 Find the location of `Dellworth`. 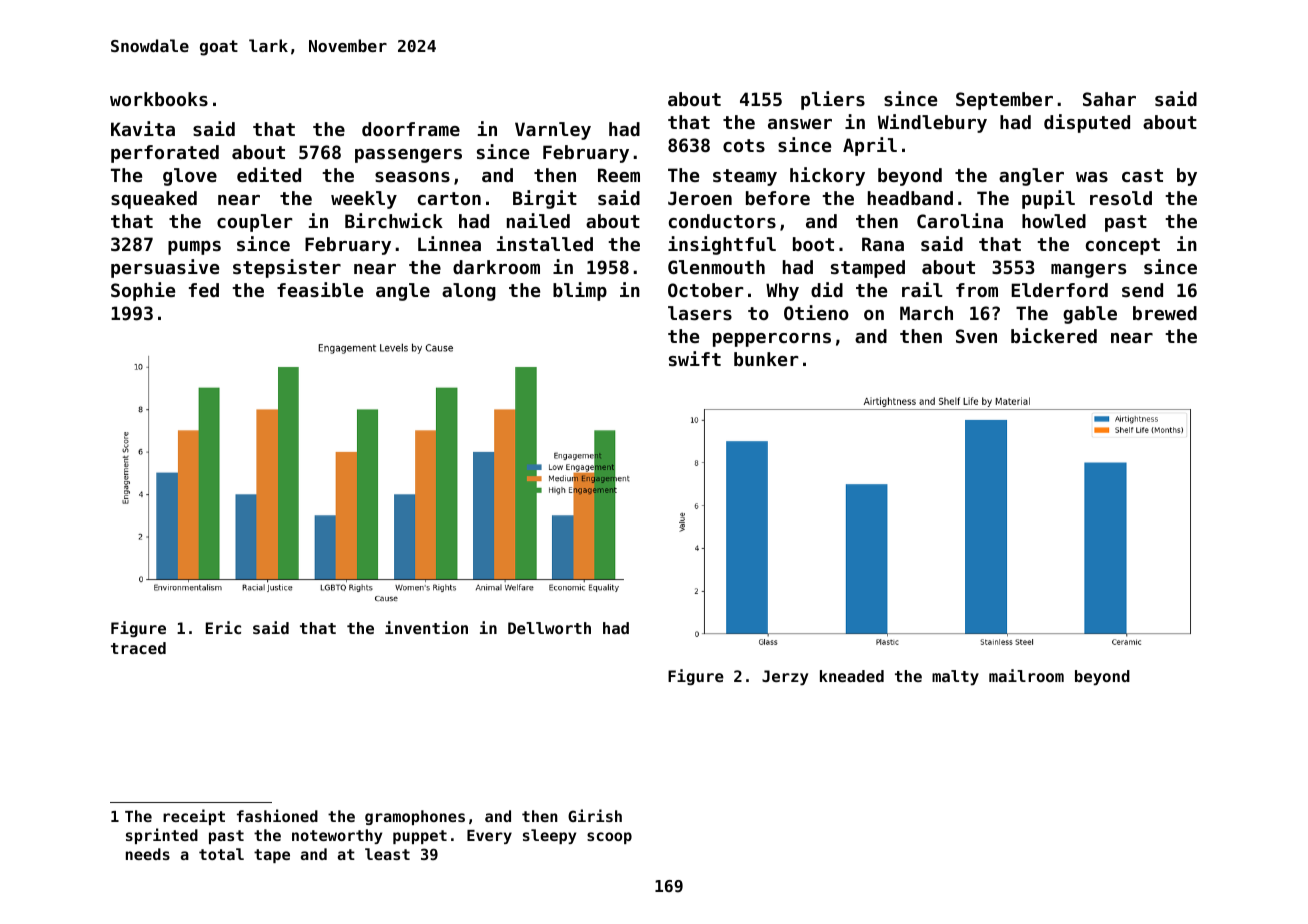

Dellworth is located at coordinates (549, 628).
